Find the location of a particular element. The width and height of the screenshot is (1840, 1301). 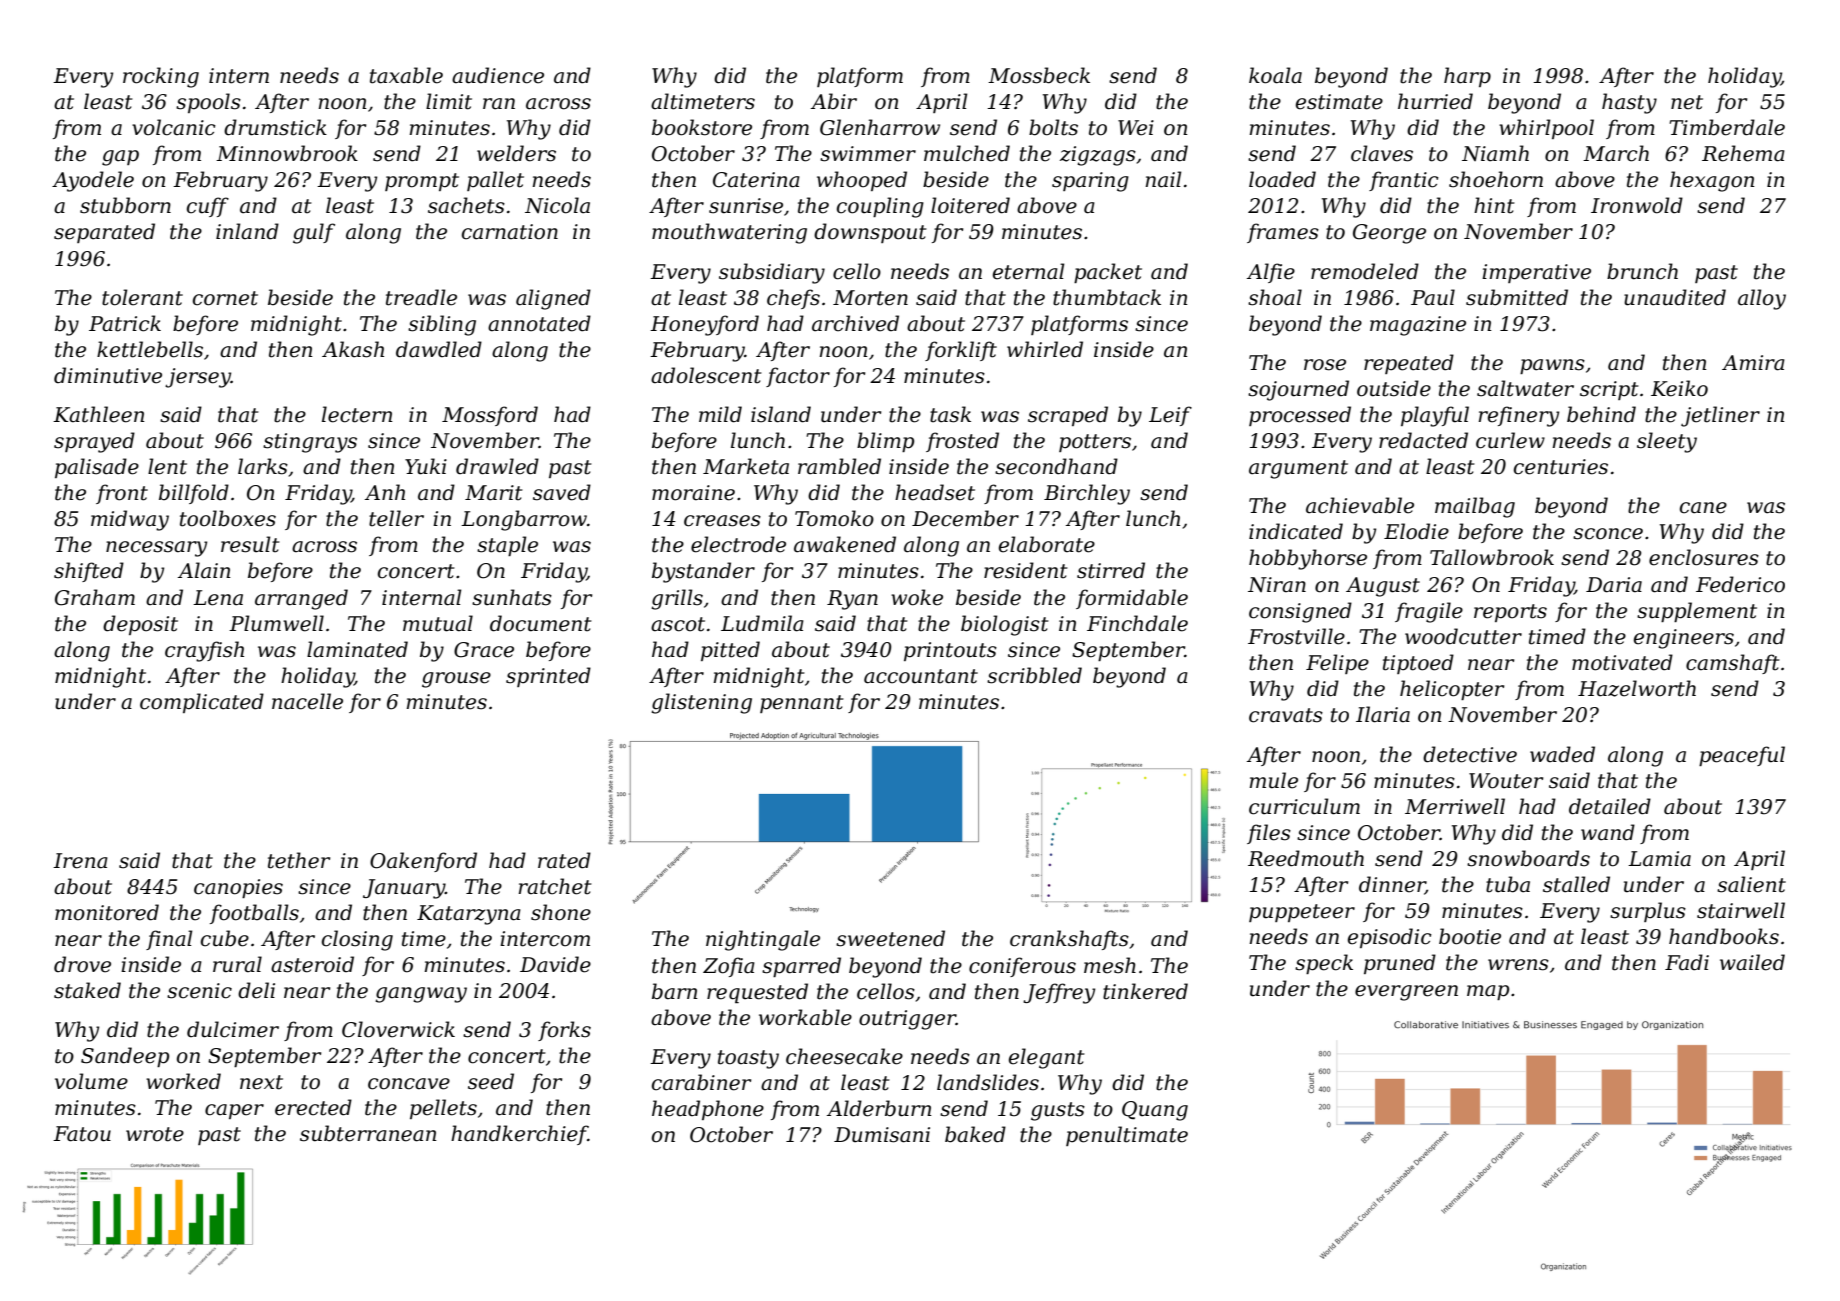

behind is located at coordinates (1601, 414).
